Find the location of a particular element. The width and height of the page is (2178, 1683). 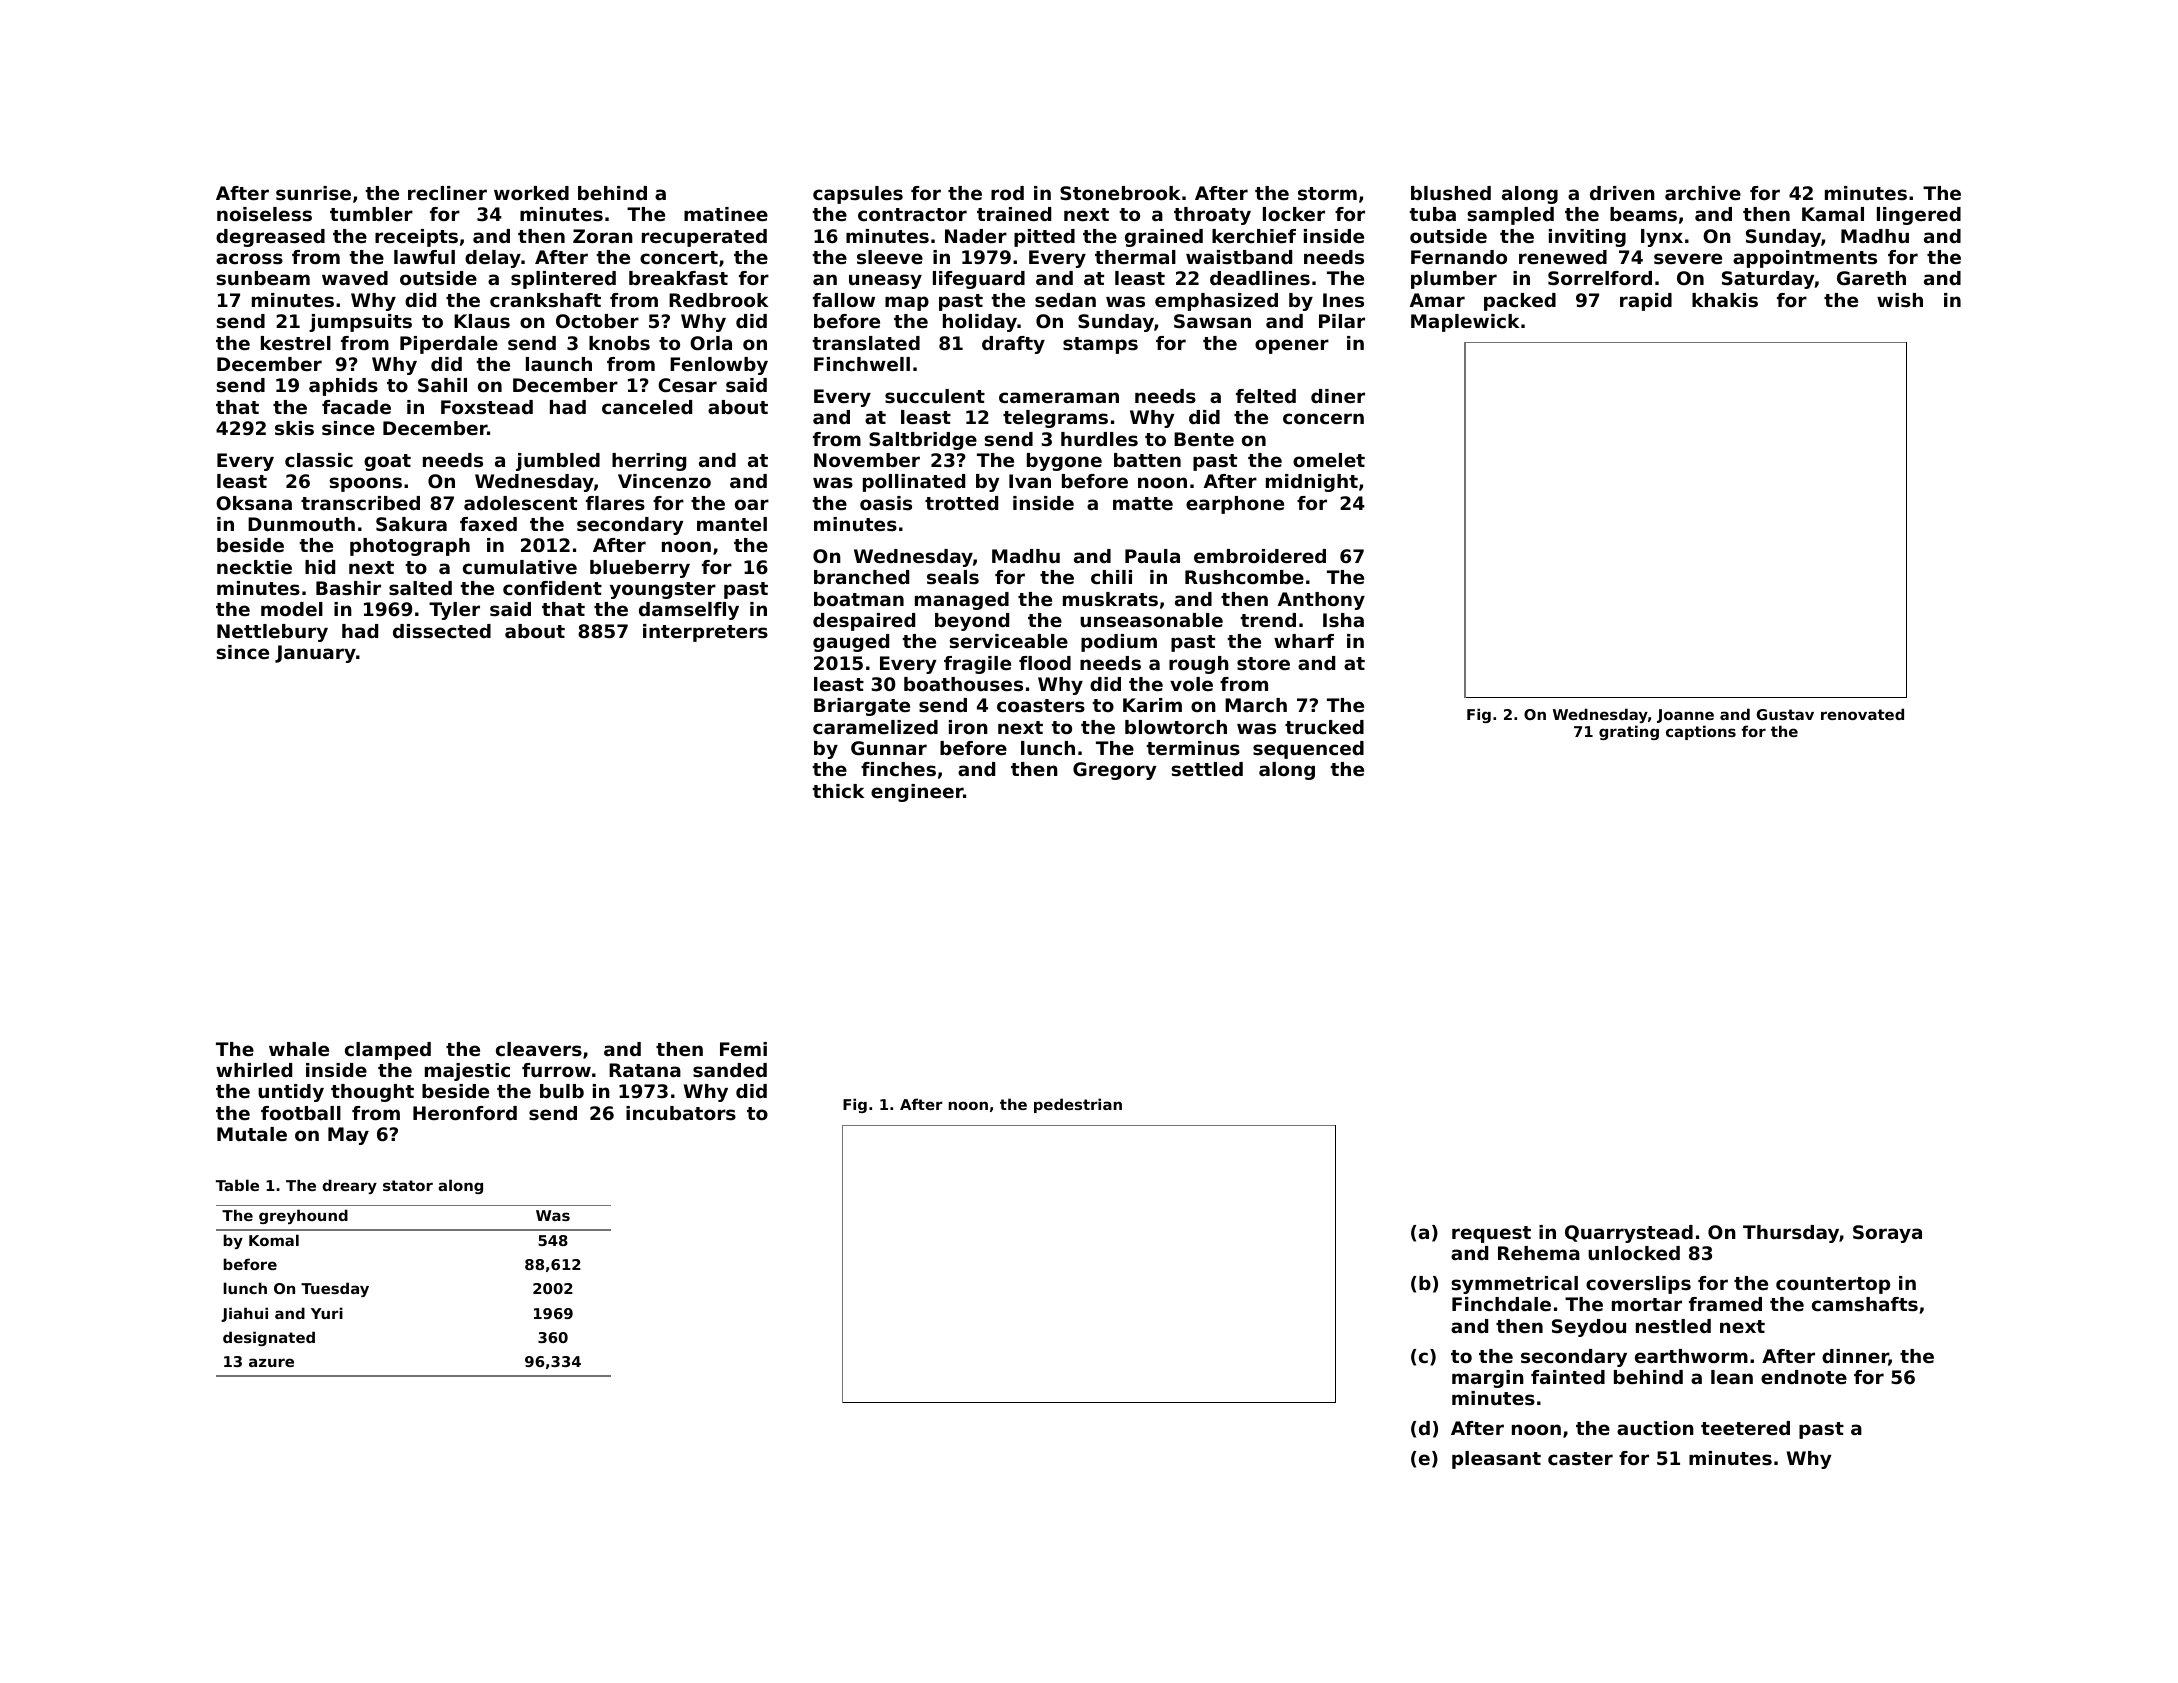

worked is located at coordinates (531, 193).
